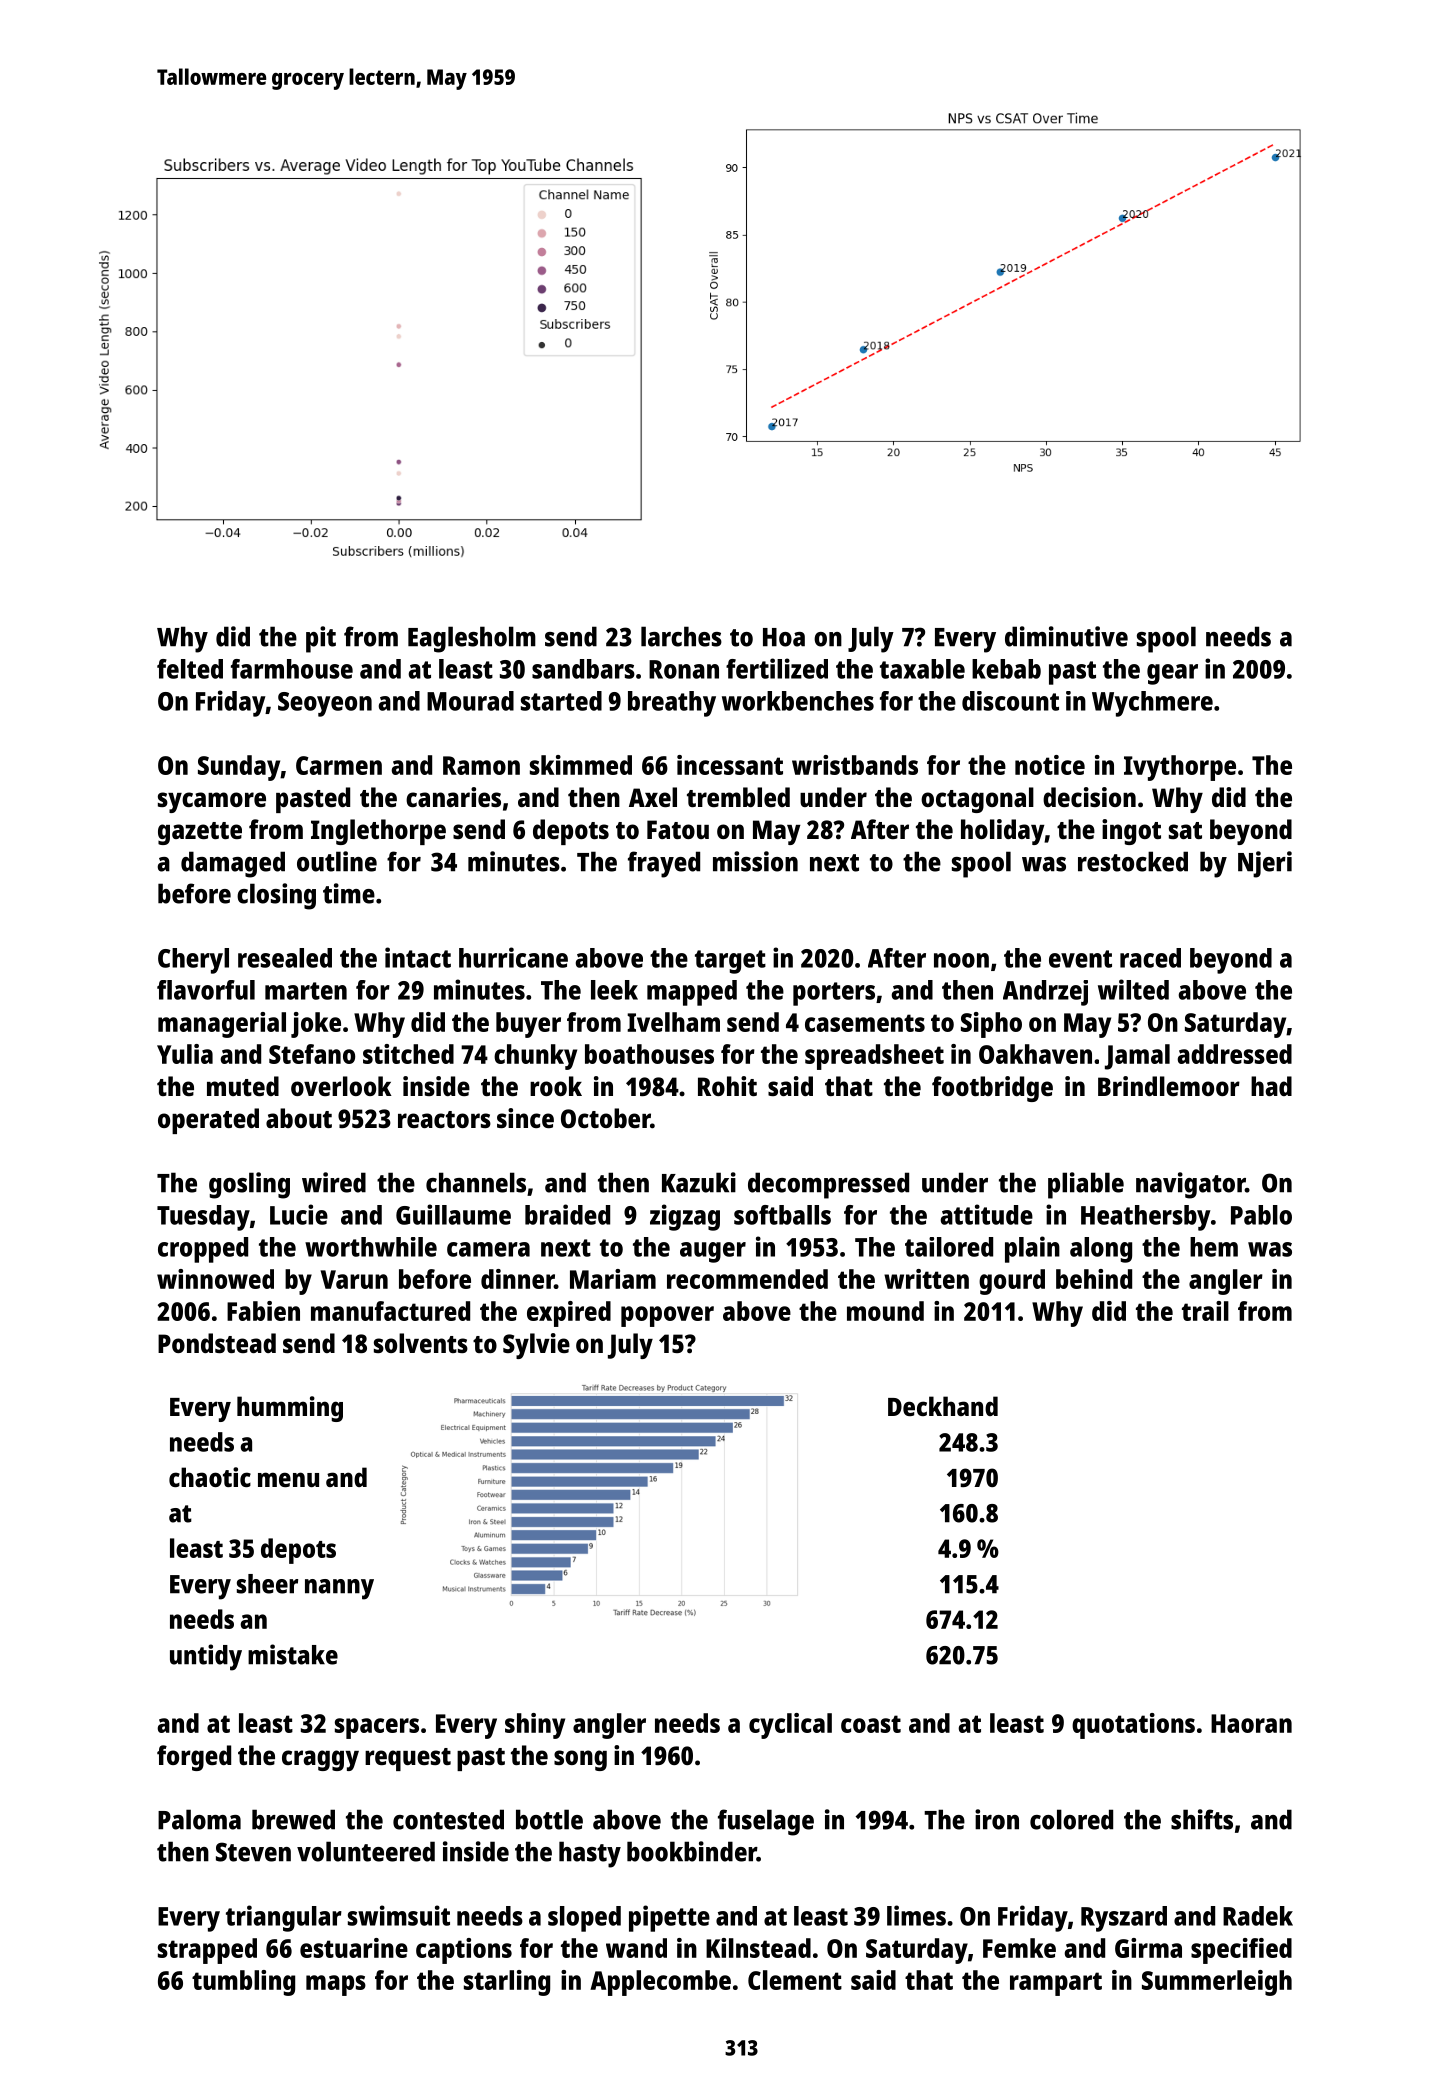 The height and width of the image is (2100, 1450). Describe the element at coordinates (1094, 1279) in the image. I see `behind` at that location.
